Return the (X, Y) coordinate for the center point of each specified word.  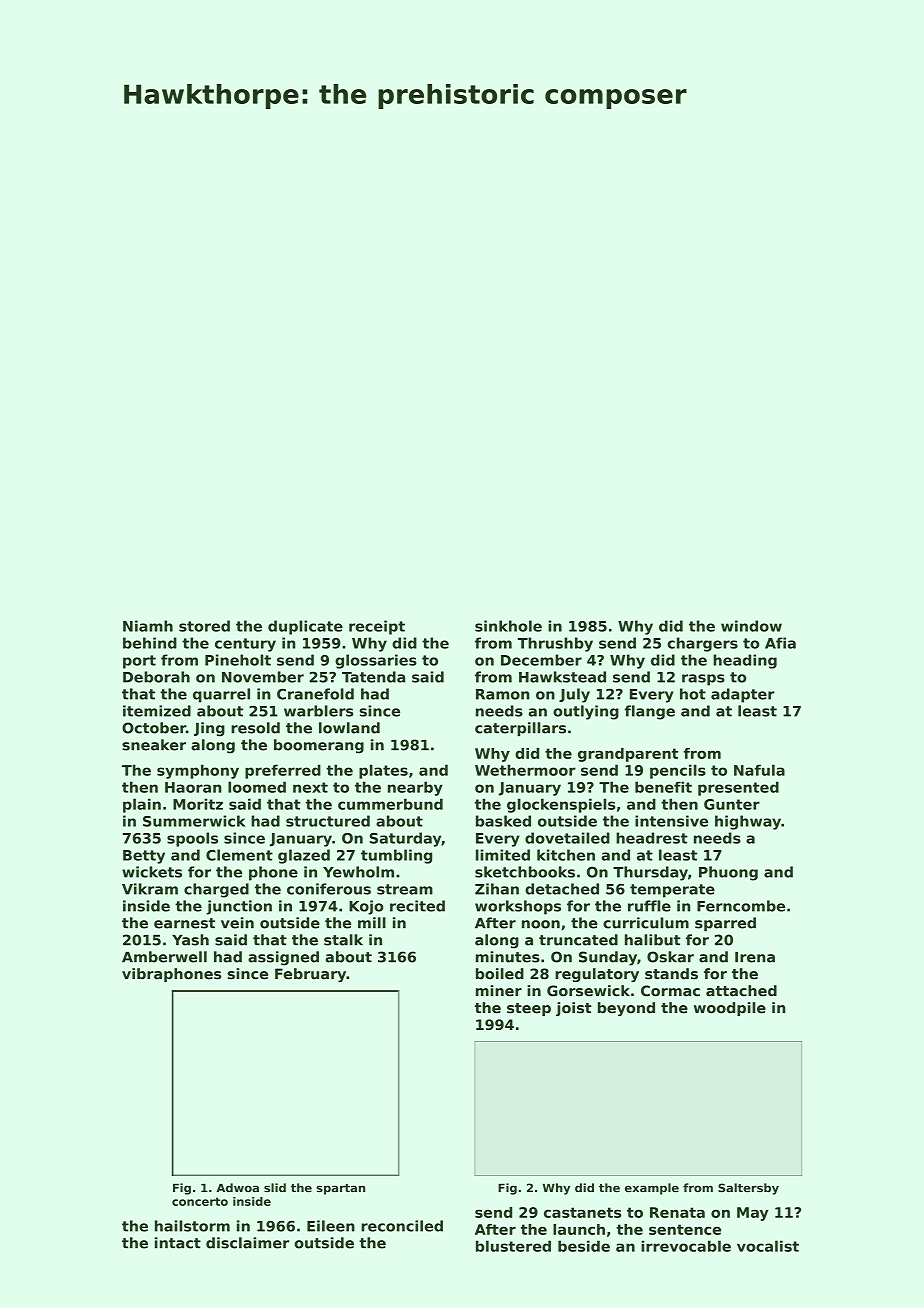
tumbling (396, 856)
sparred (725, 924)
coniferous (329, 889)
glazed (304, 856)
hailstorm (192, 1226)
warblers (318, 711)
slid (275, 1188)
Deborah (156, 677)
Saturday (405, 839)
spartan (340, 1189)
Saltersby (748, 1189)
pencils (678, 771)
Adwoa (238, 1188)
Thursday (650, 873)
